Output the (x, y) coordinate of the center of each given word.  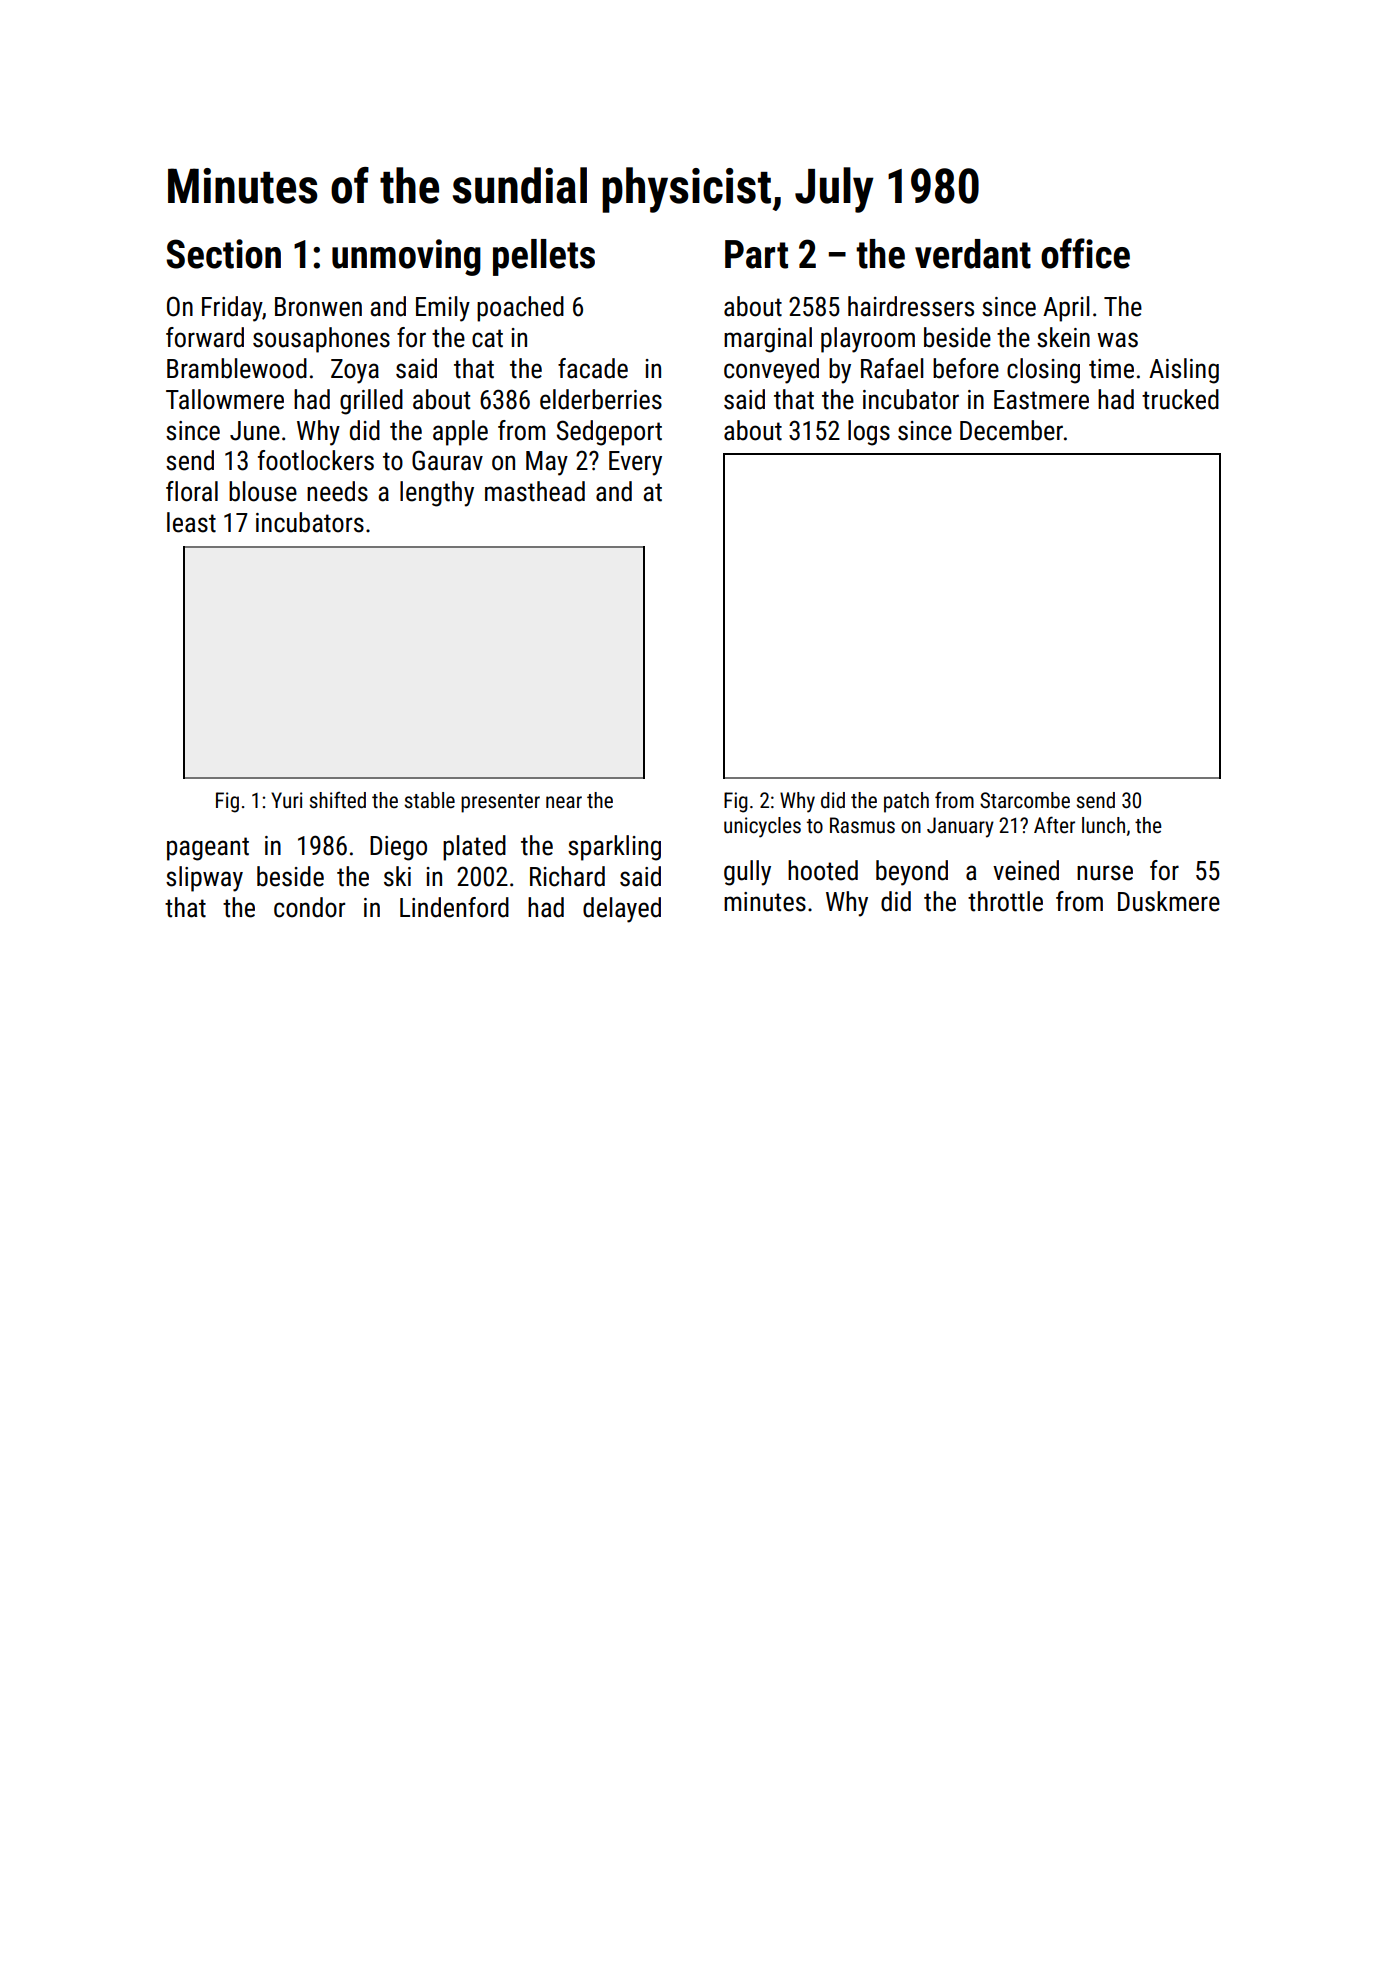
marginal (768, 340)
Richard (567, 876)
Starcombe (1025, 800)
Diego (398, 848)
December (1011, 430)
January (960, 827)
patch (906, 802)
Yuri (286, 800)
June (255, 431)
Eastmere (1041, 400)
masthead (535, 491)
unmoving (406, 257)
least (191, 522)
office (1085, 253)
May (547, 463)
